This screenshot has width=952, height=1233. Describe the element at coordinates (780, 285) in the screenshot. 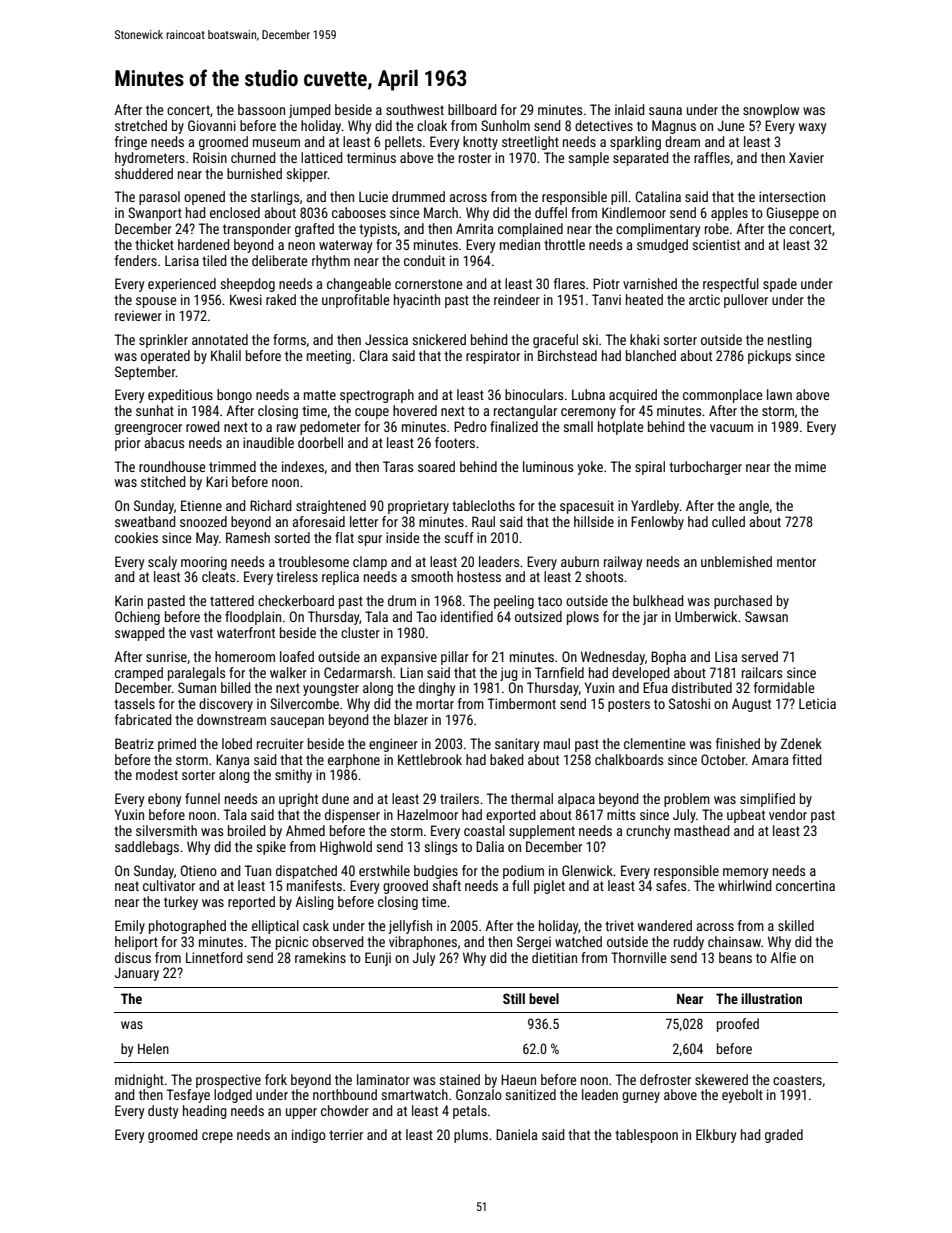

I see `spade` at that location.
